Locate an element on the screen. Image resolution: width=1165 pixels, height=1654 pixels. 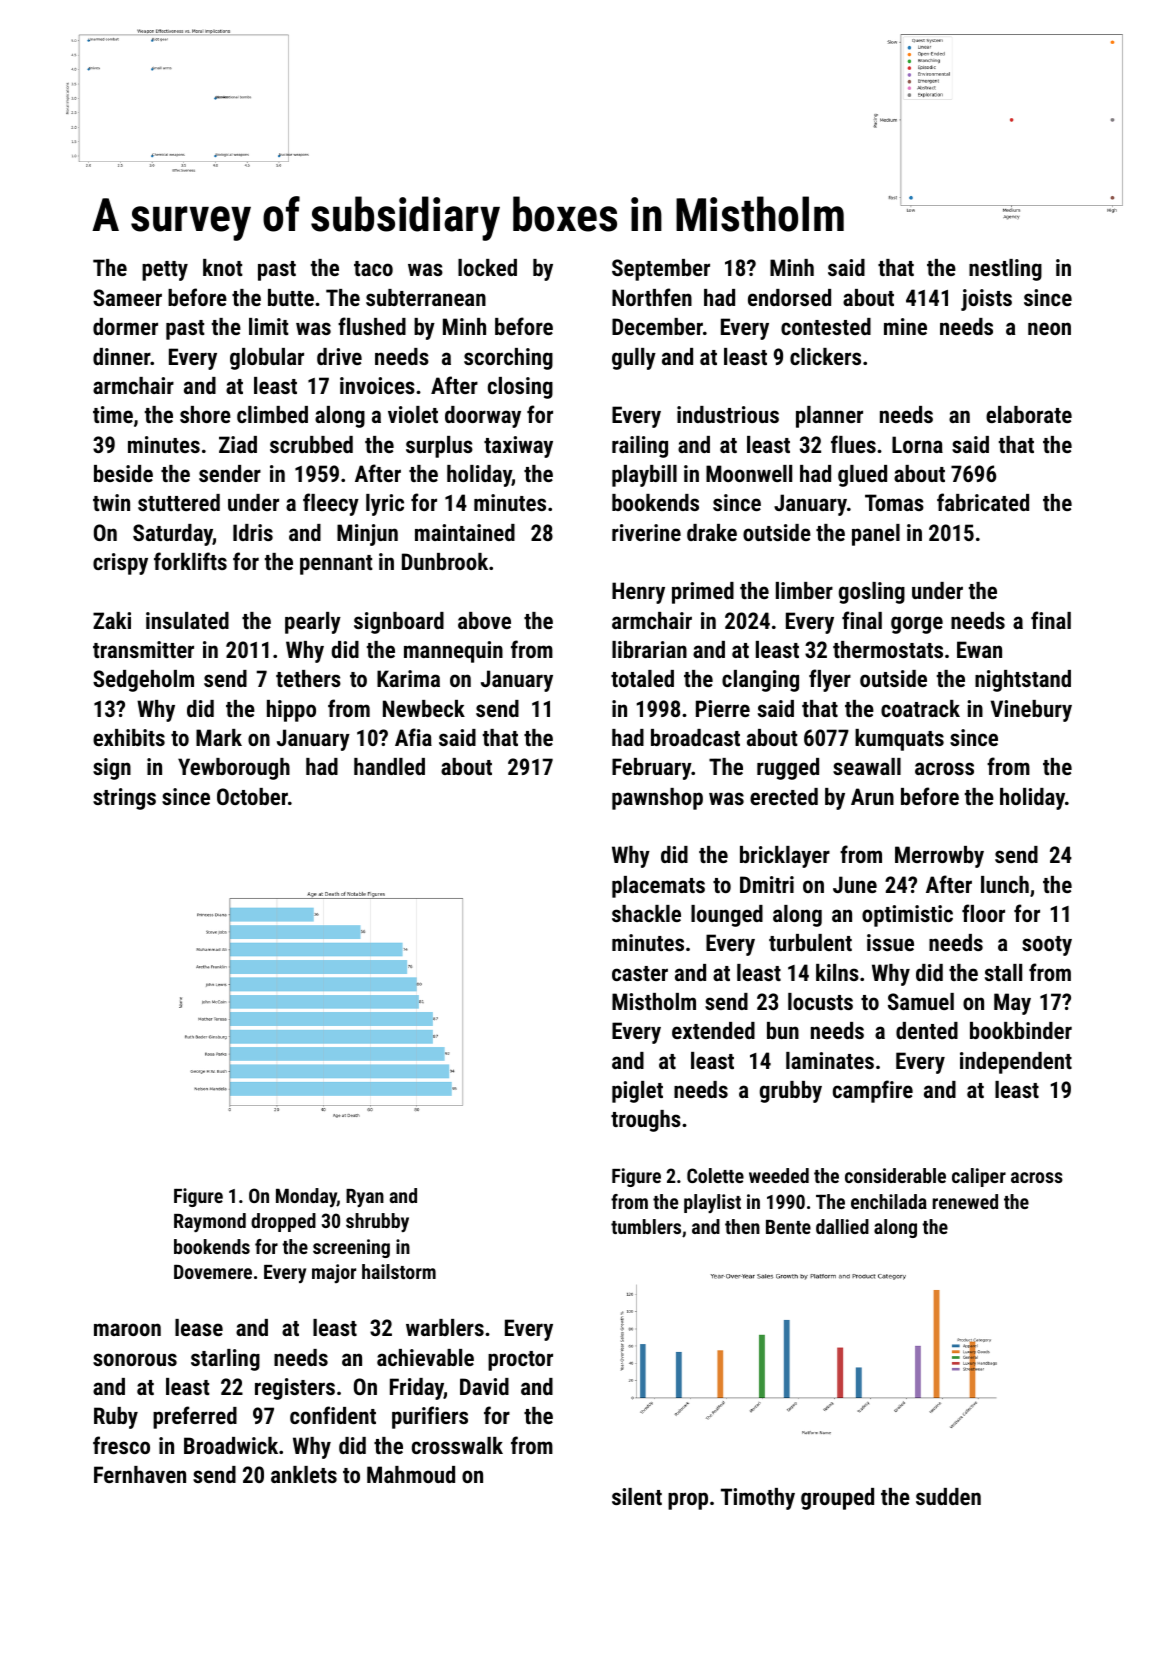
totaled is located at coordinates (642, 678).
